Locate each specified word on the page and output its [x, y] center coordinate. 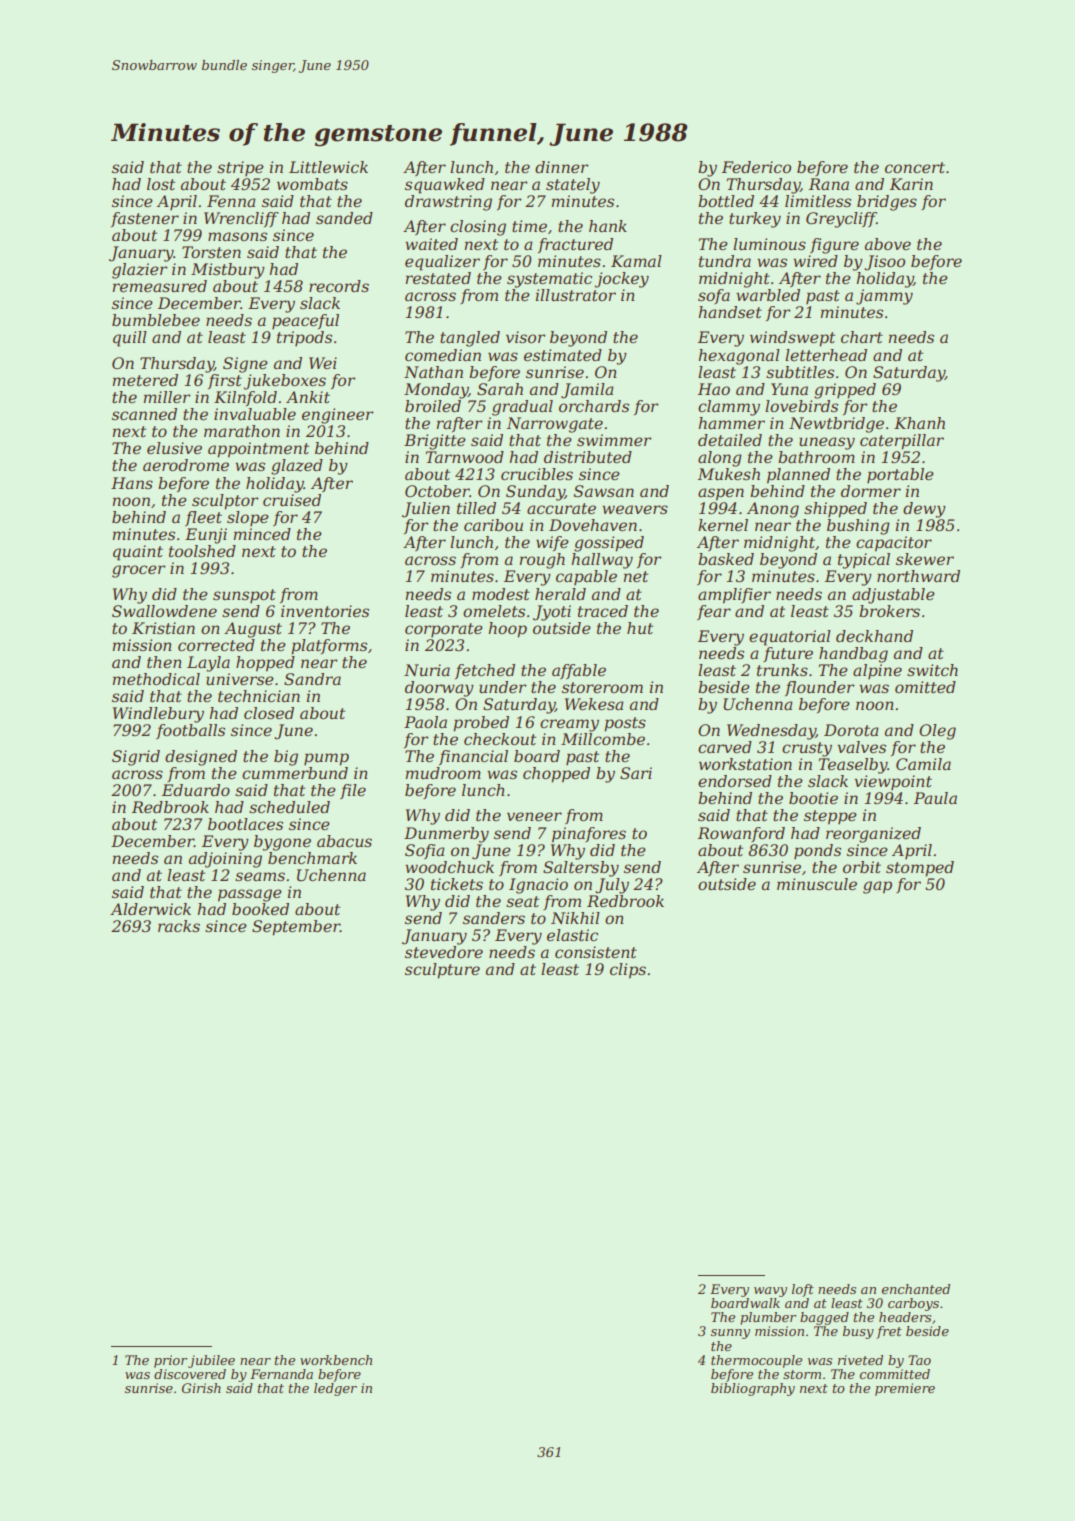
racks [179, 926]
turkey [755, 220]
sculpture [442, 971]
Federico [756, 167]
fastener [145, 219]
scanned [144, 414]
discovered [190, 1374]
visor [525, 337]
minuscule [817, 884]
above [888, 244]
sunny [730, 1334]
